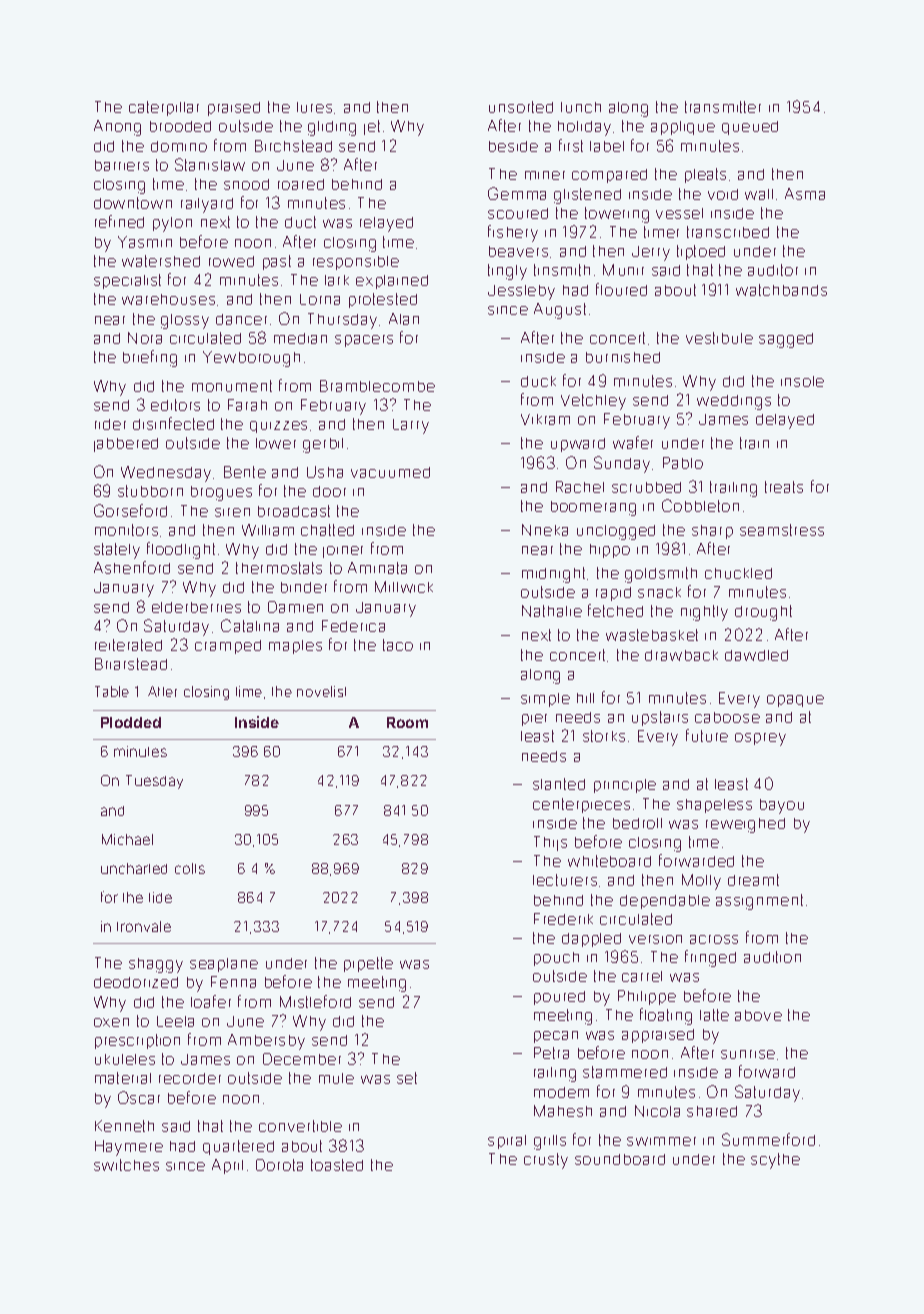  Describe the element at coordinates (581, 107) in the screenshot. I see `lunch` at that location.
